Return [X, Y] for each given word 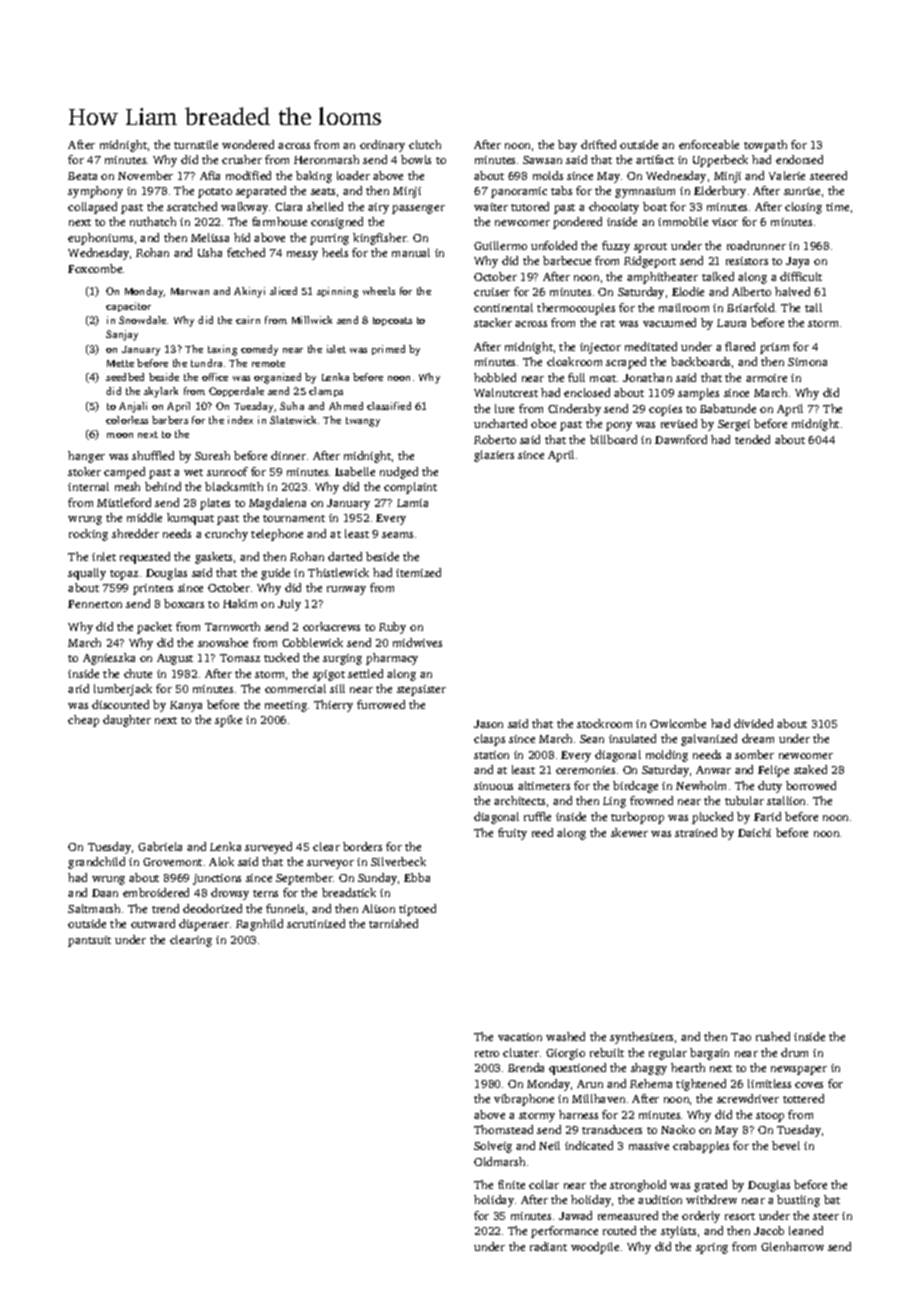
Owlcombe [678, 723]
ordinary [382, 146]
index [240, 420]
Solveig [493, 1147]
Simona [807, 362]
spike [228, 721]
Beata [82, 176]
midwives [417, 642]
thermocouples [576, 309]
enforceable [709, 144]
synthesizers [641, 1038]
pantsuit [89, 941]
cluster [521, 1052]
